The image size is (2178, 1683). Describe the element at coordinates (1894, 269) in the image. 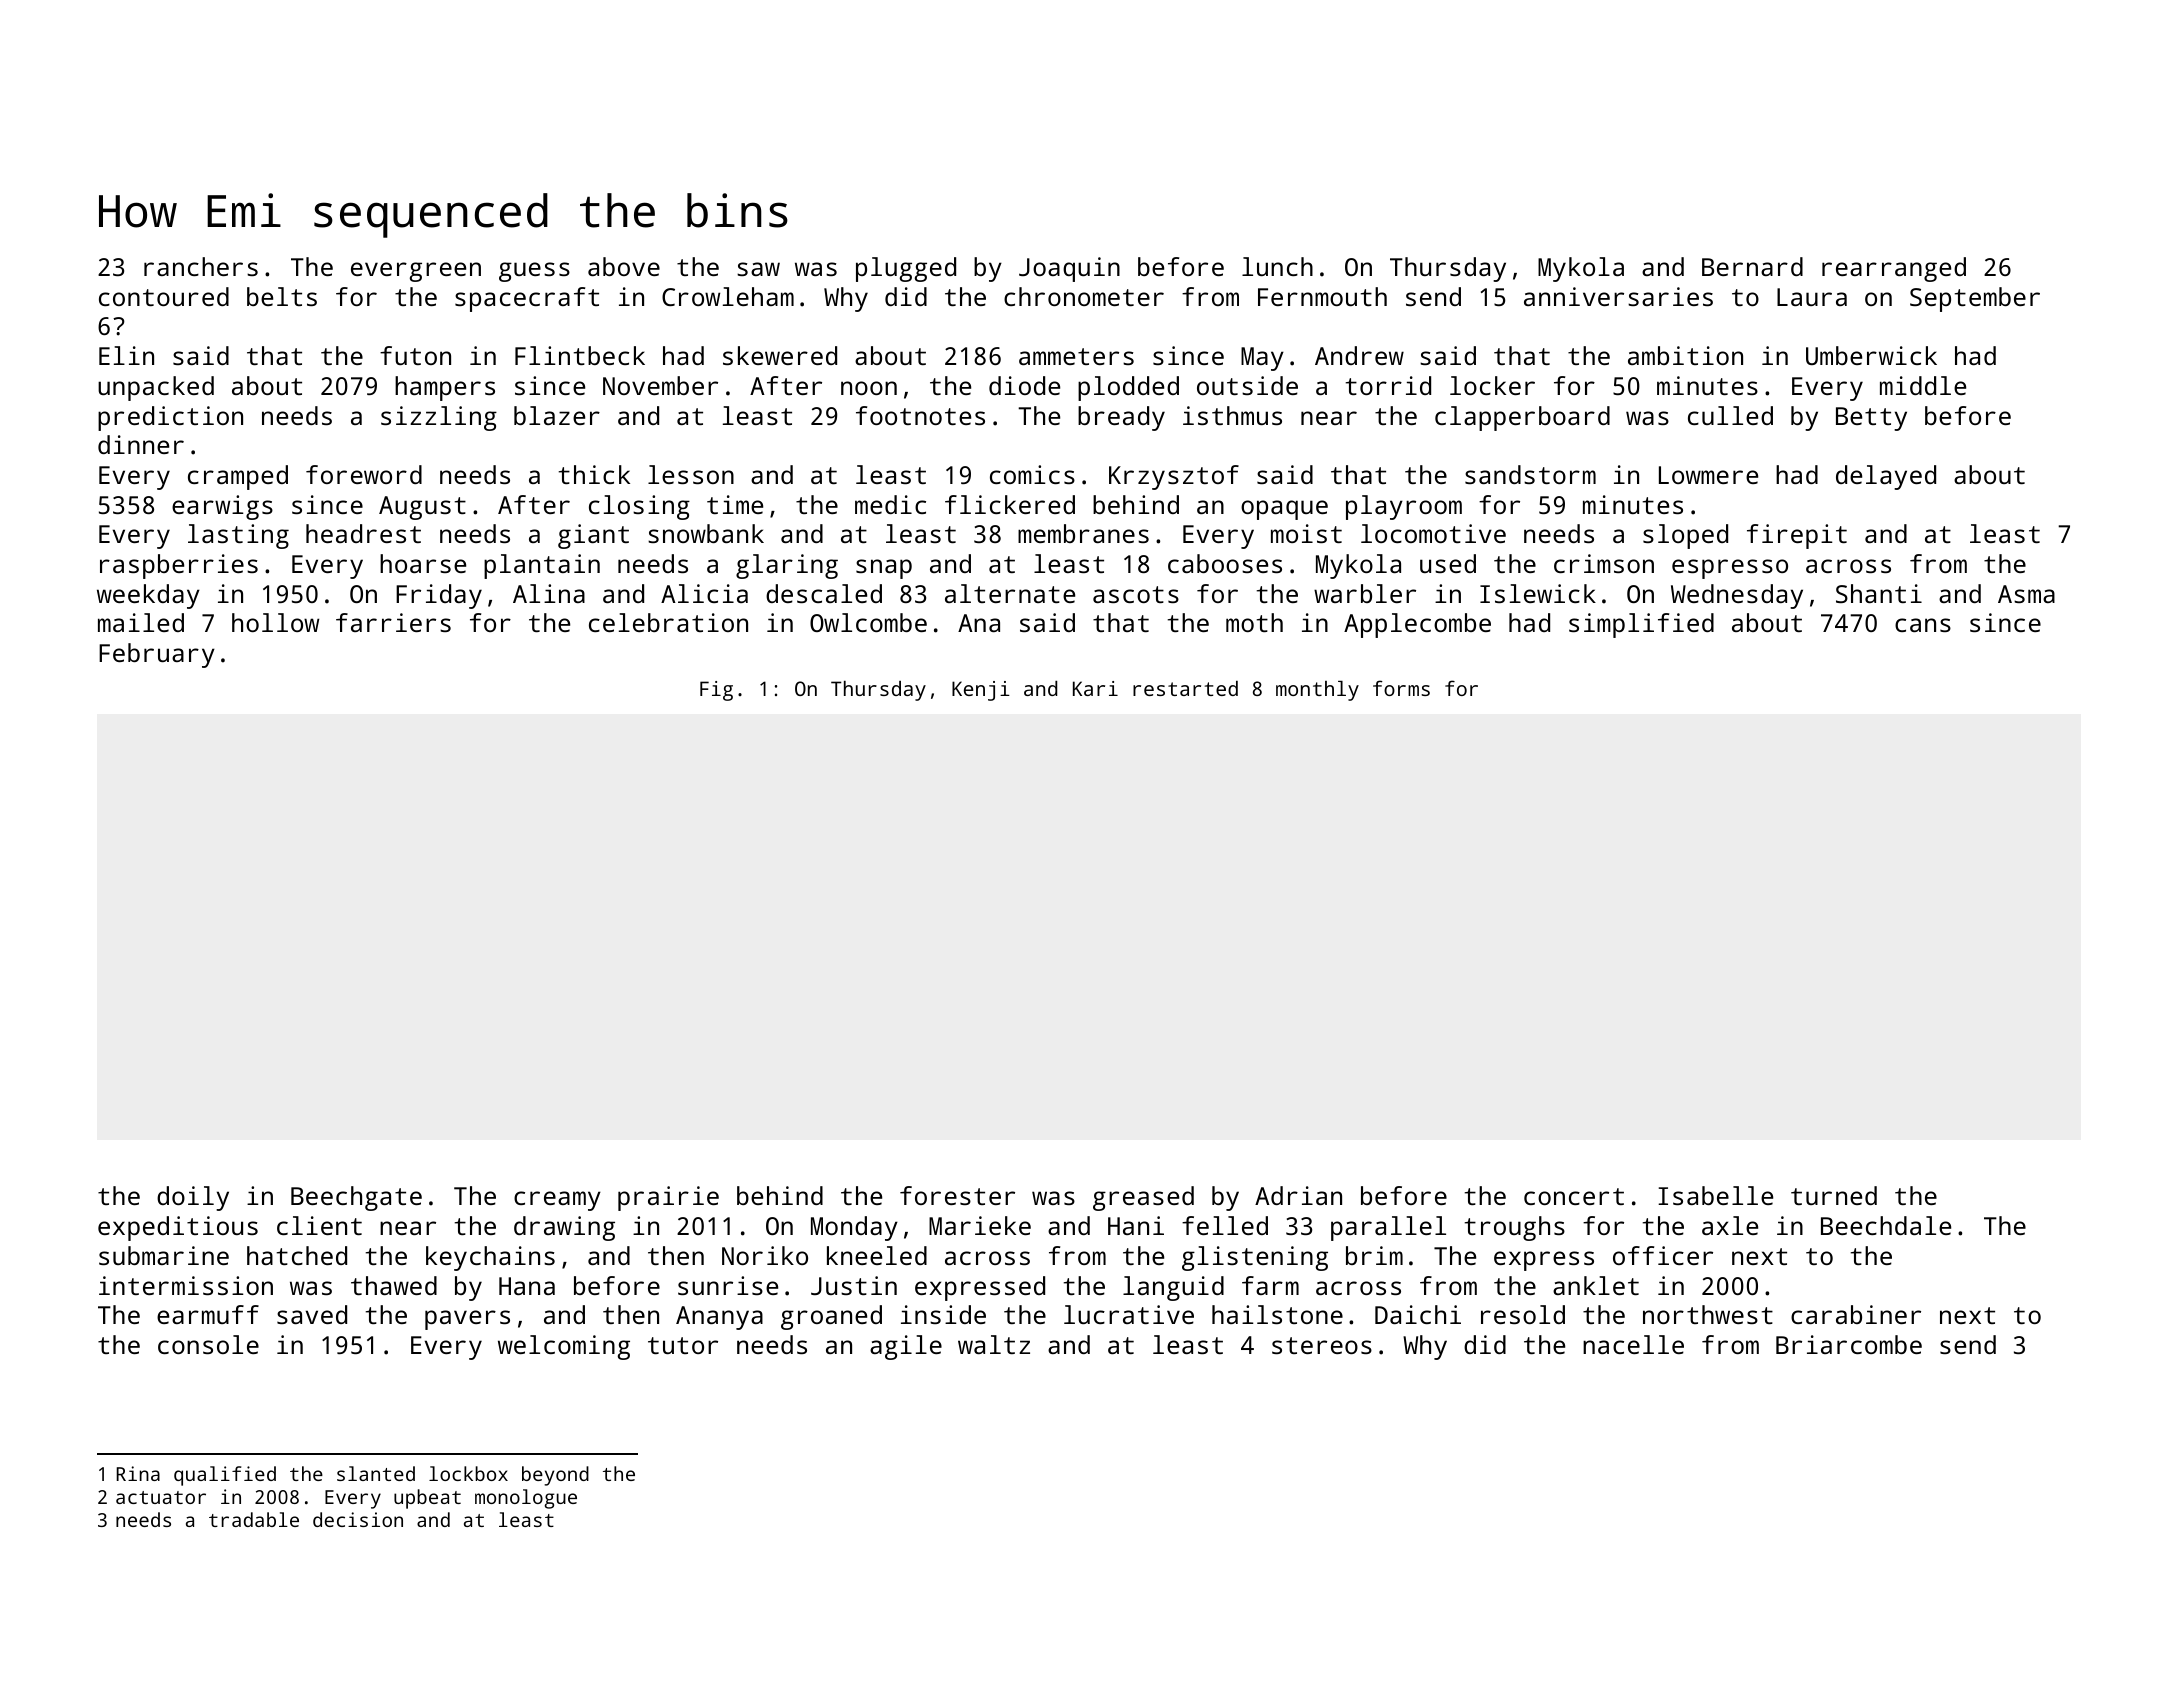

I see `rearranged` at that location.
